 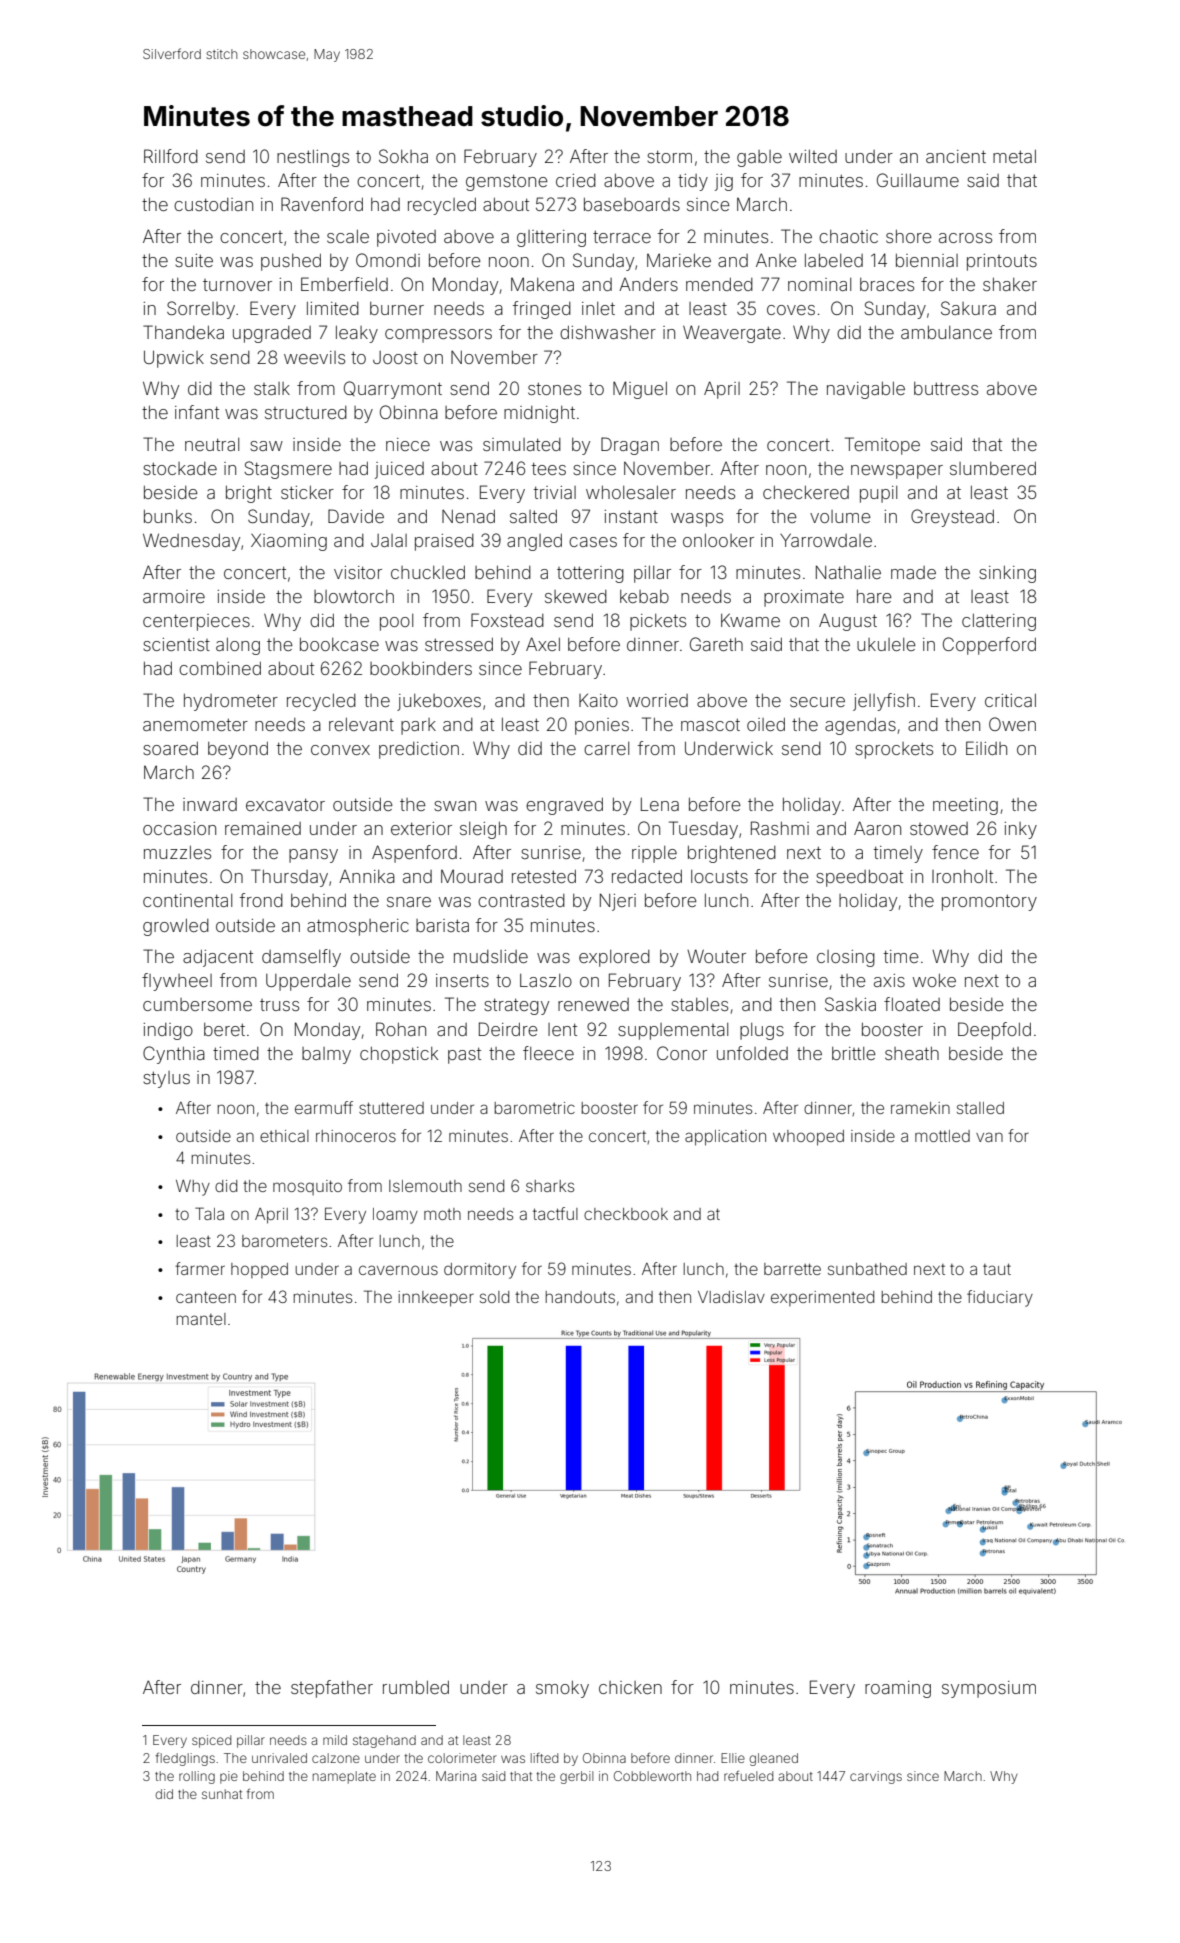 What do you see at coordinates (648, 284) in the document?
I see `Anders` at bounding box center [648, 284].
